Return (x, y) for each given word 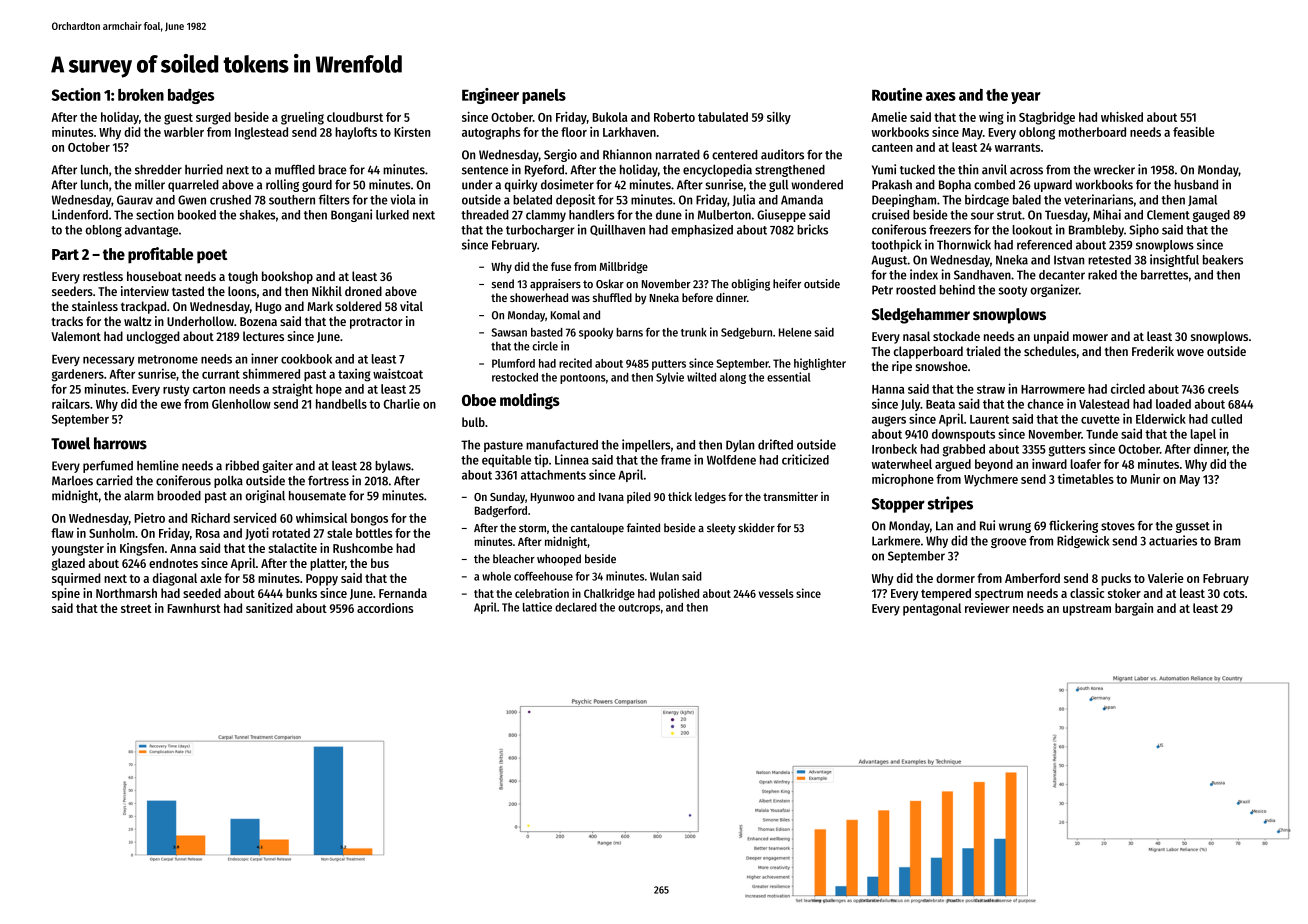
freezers (950, 230)
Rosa (208, 533)
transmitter (790, 496)
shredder (158, 170)
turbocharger (540, 231)
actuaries (1173, 540)
